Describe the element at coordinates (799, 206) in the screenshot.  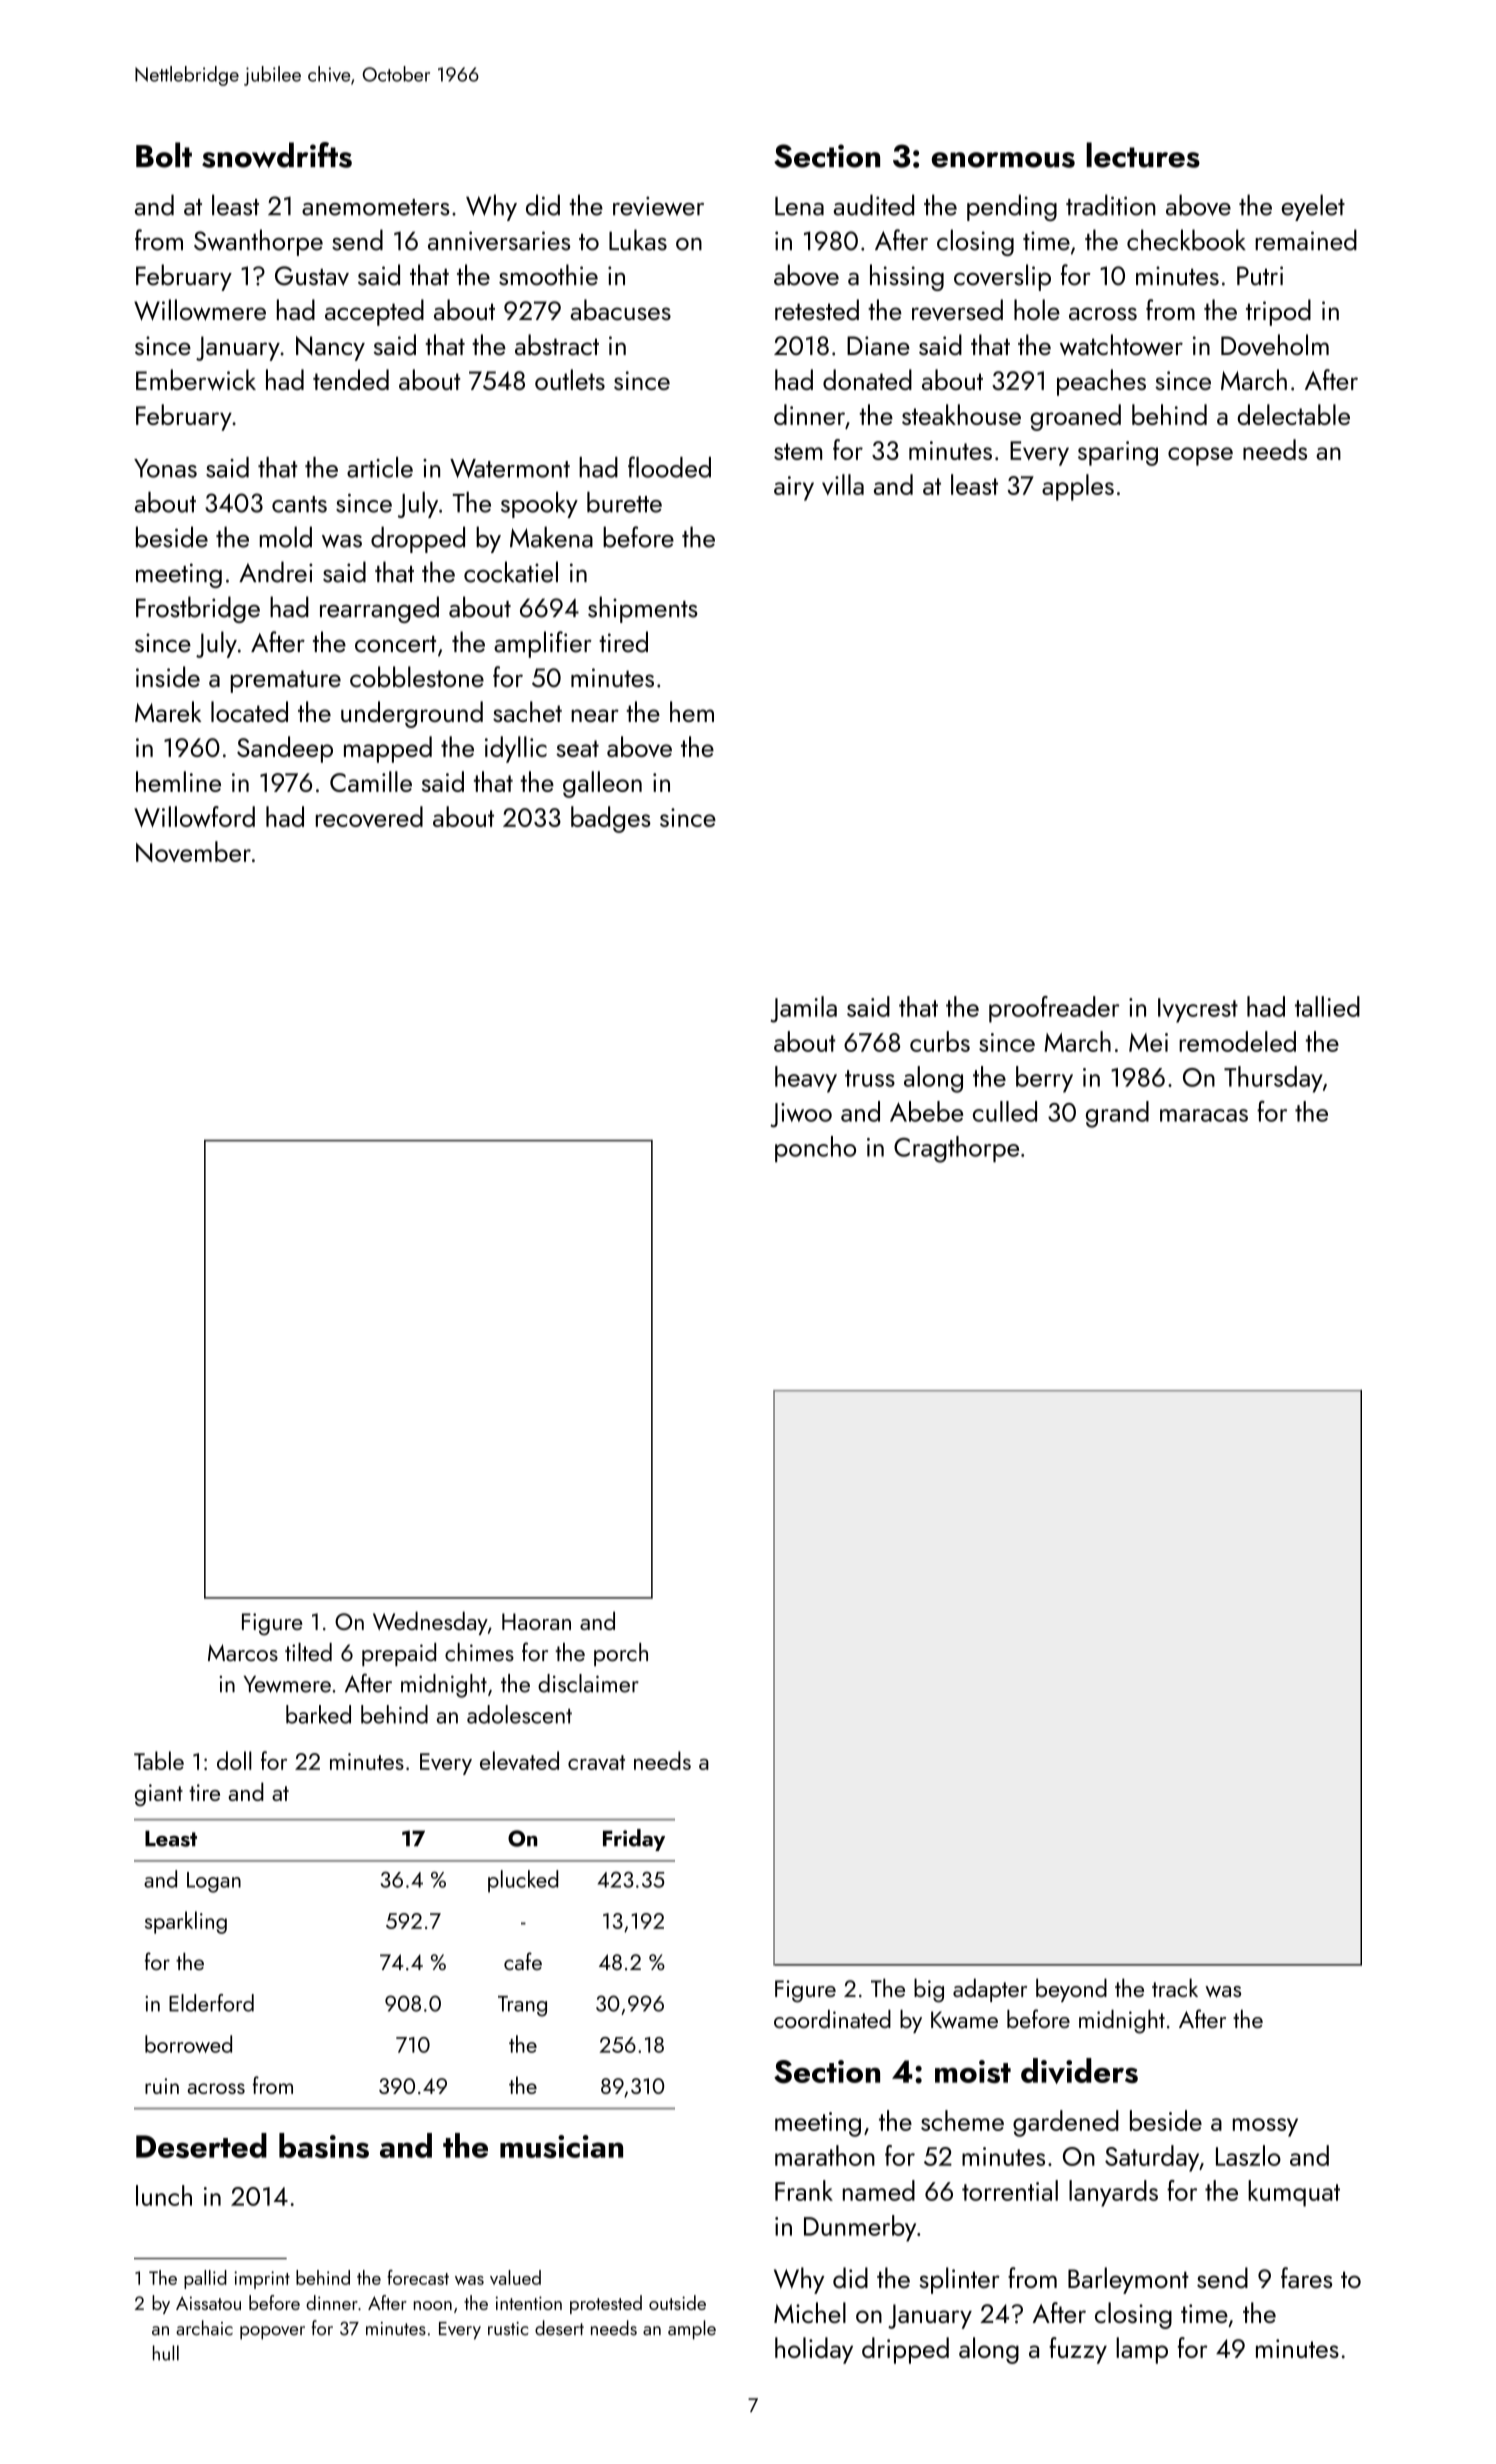
I see `Lena` at that location.
